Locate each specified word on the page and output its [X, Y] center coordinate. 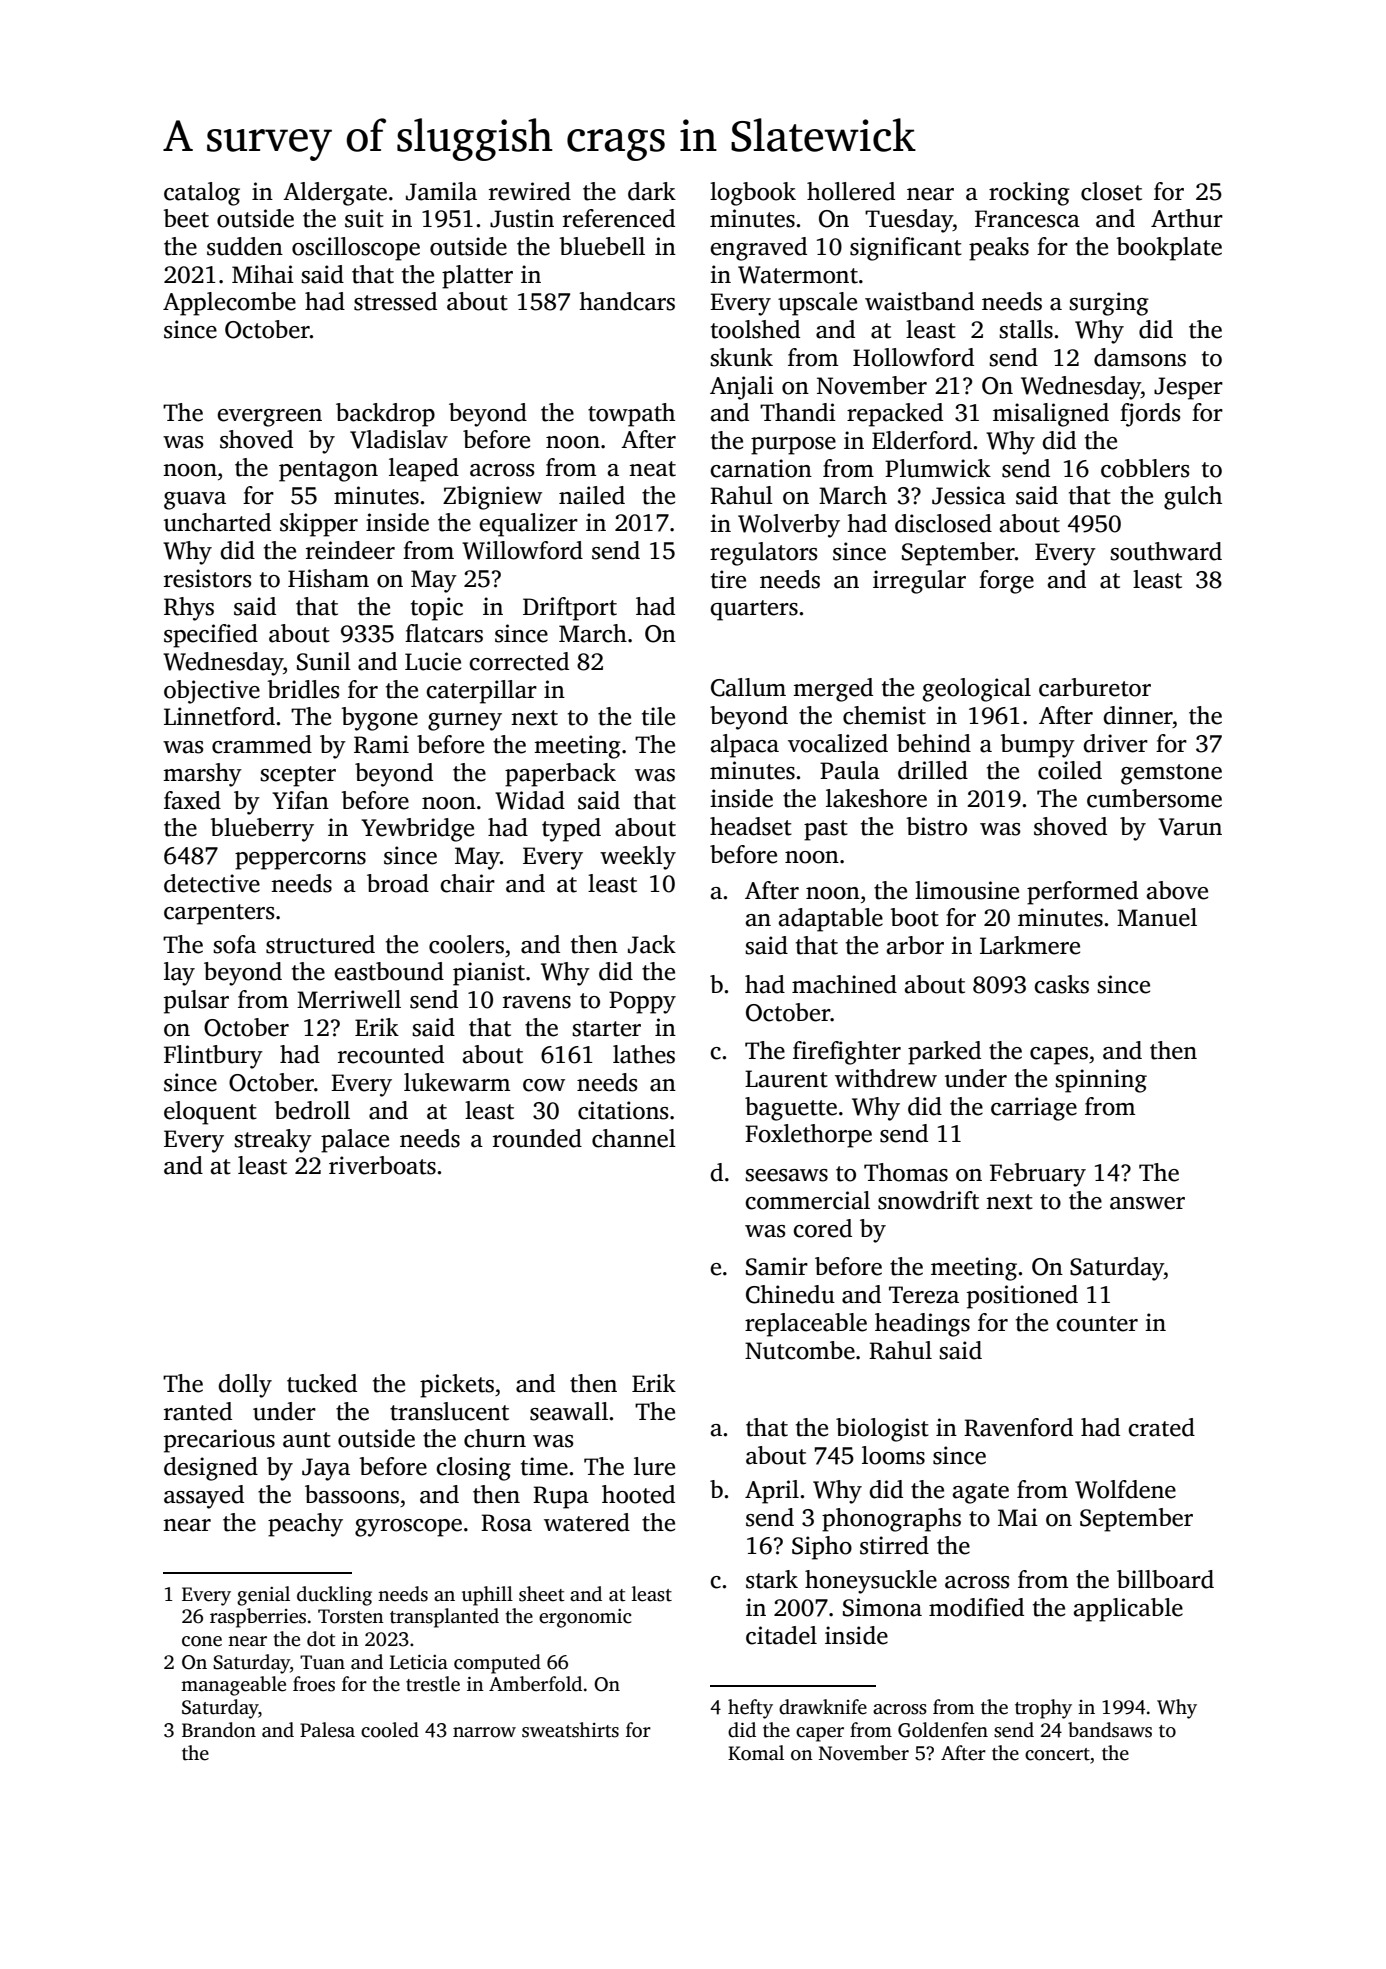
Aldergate [335, 194]
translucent [449, 1411]
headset [751, 826]
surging [1109, 304]
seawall [569, 1411]
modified [976, 1607]
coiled [1070, 770]
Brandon [219, 1730]
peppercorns [300, 861]
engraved [758, 249]
